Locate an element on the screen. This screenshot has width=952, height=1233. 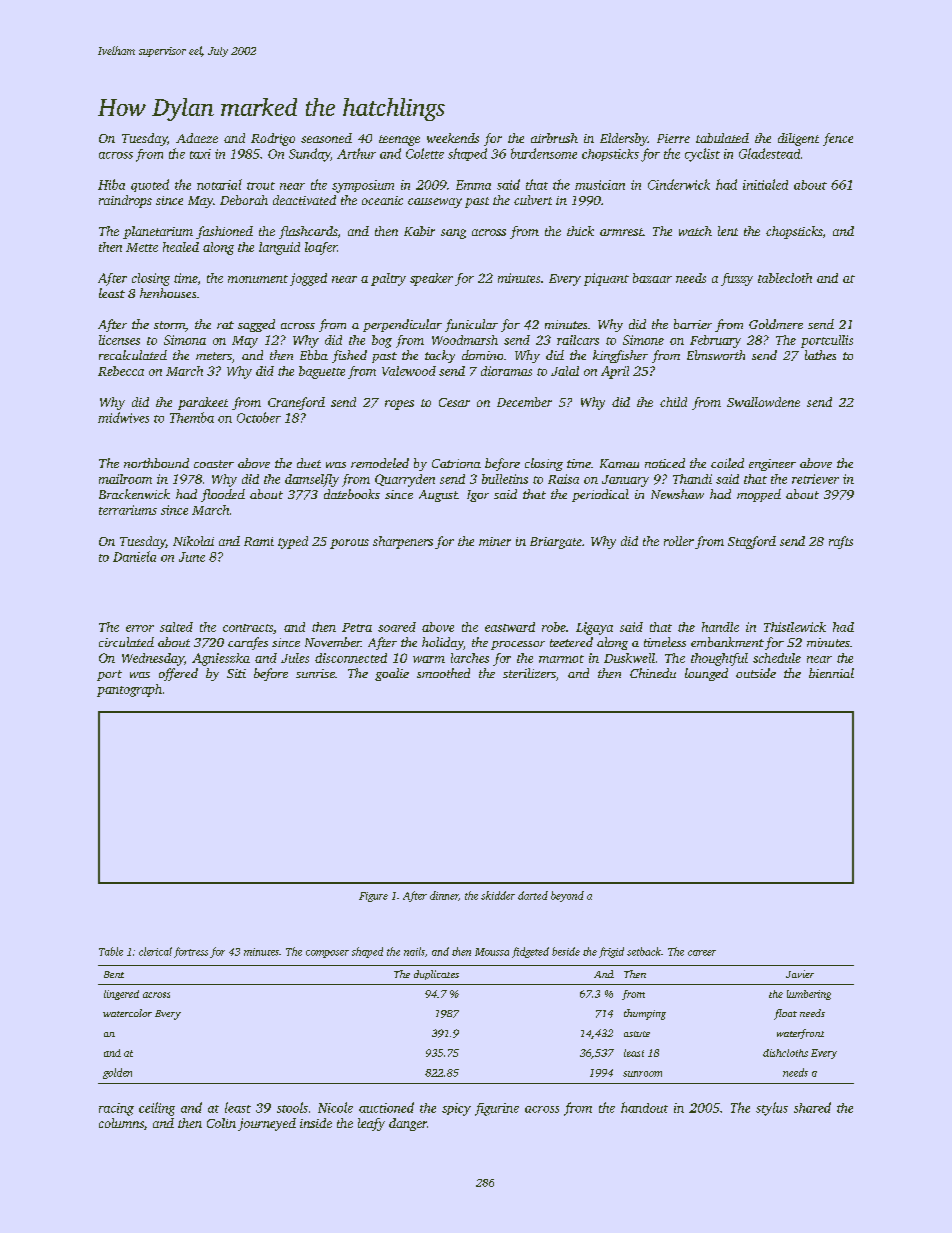
December is located at coordinates (524, 402).
